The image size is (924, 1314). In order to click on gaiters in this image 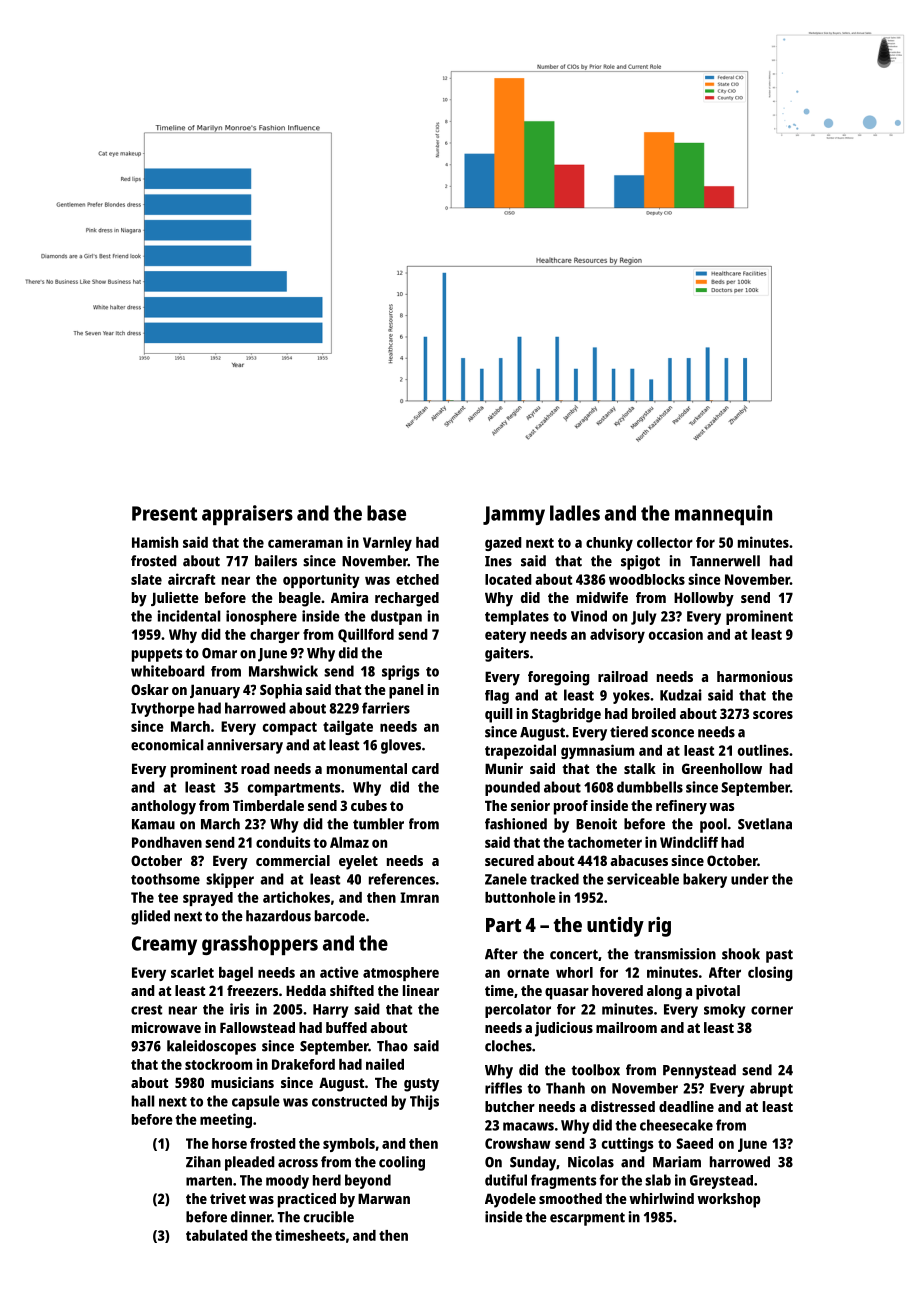, I will do `click(507, 654)`.
